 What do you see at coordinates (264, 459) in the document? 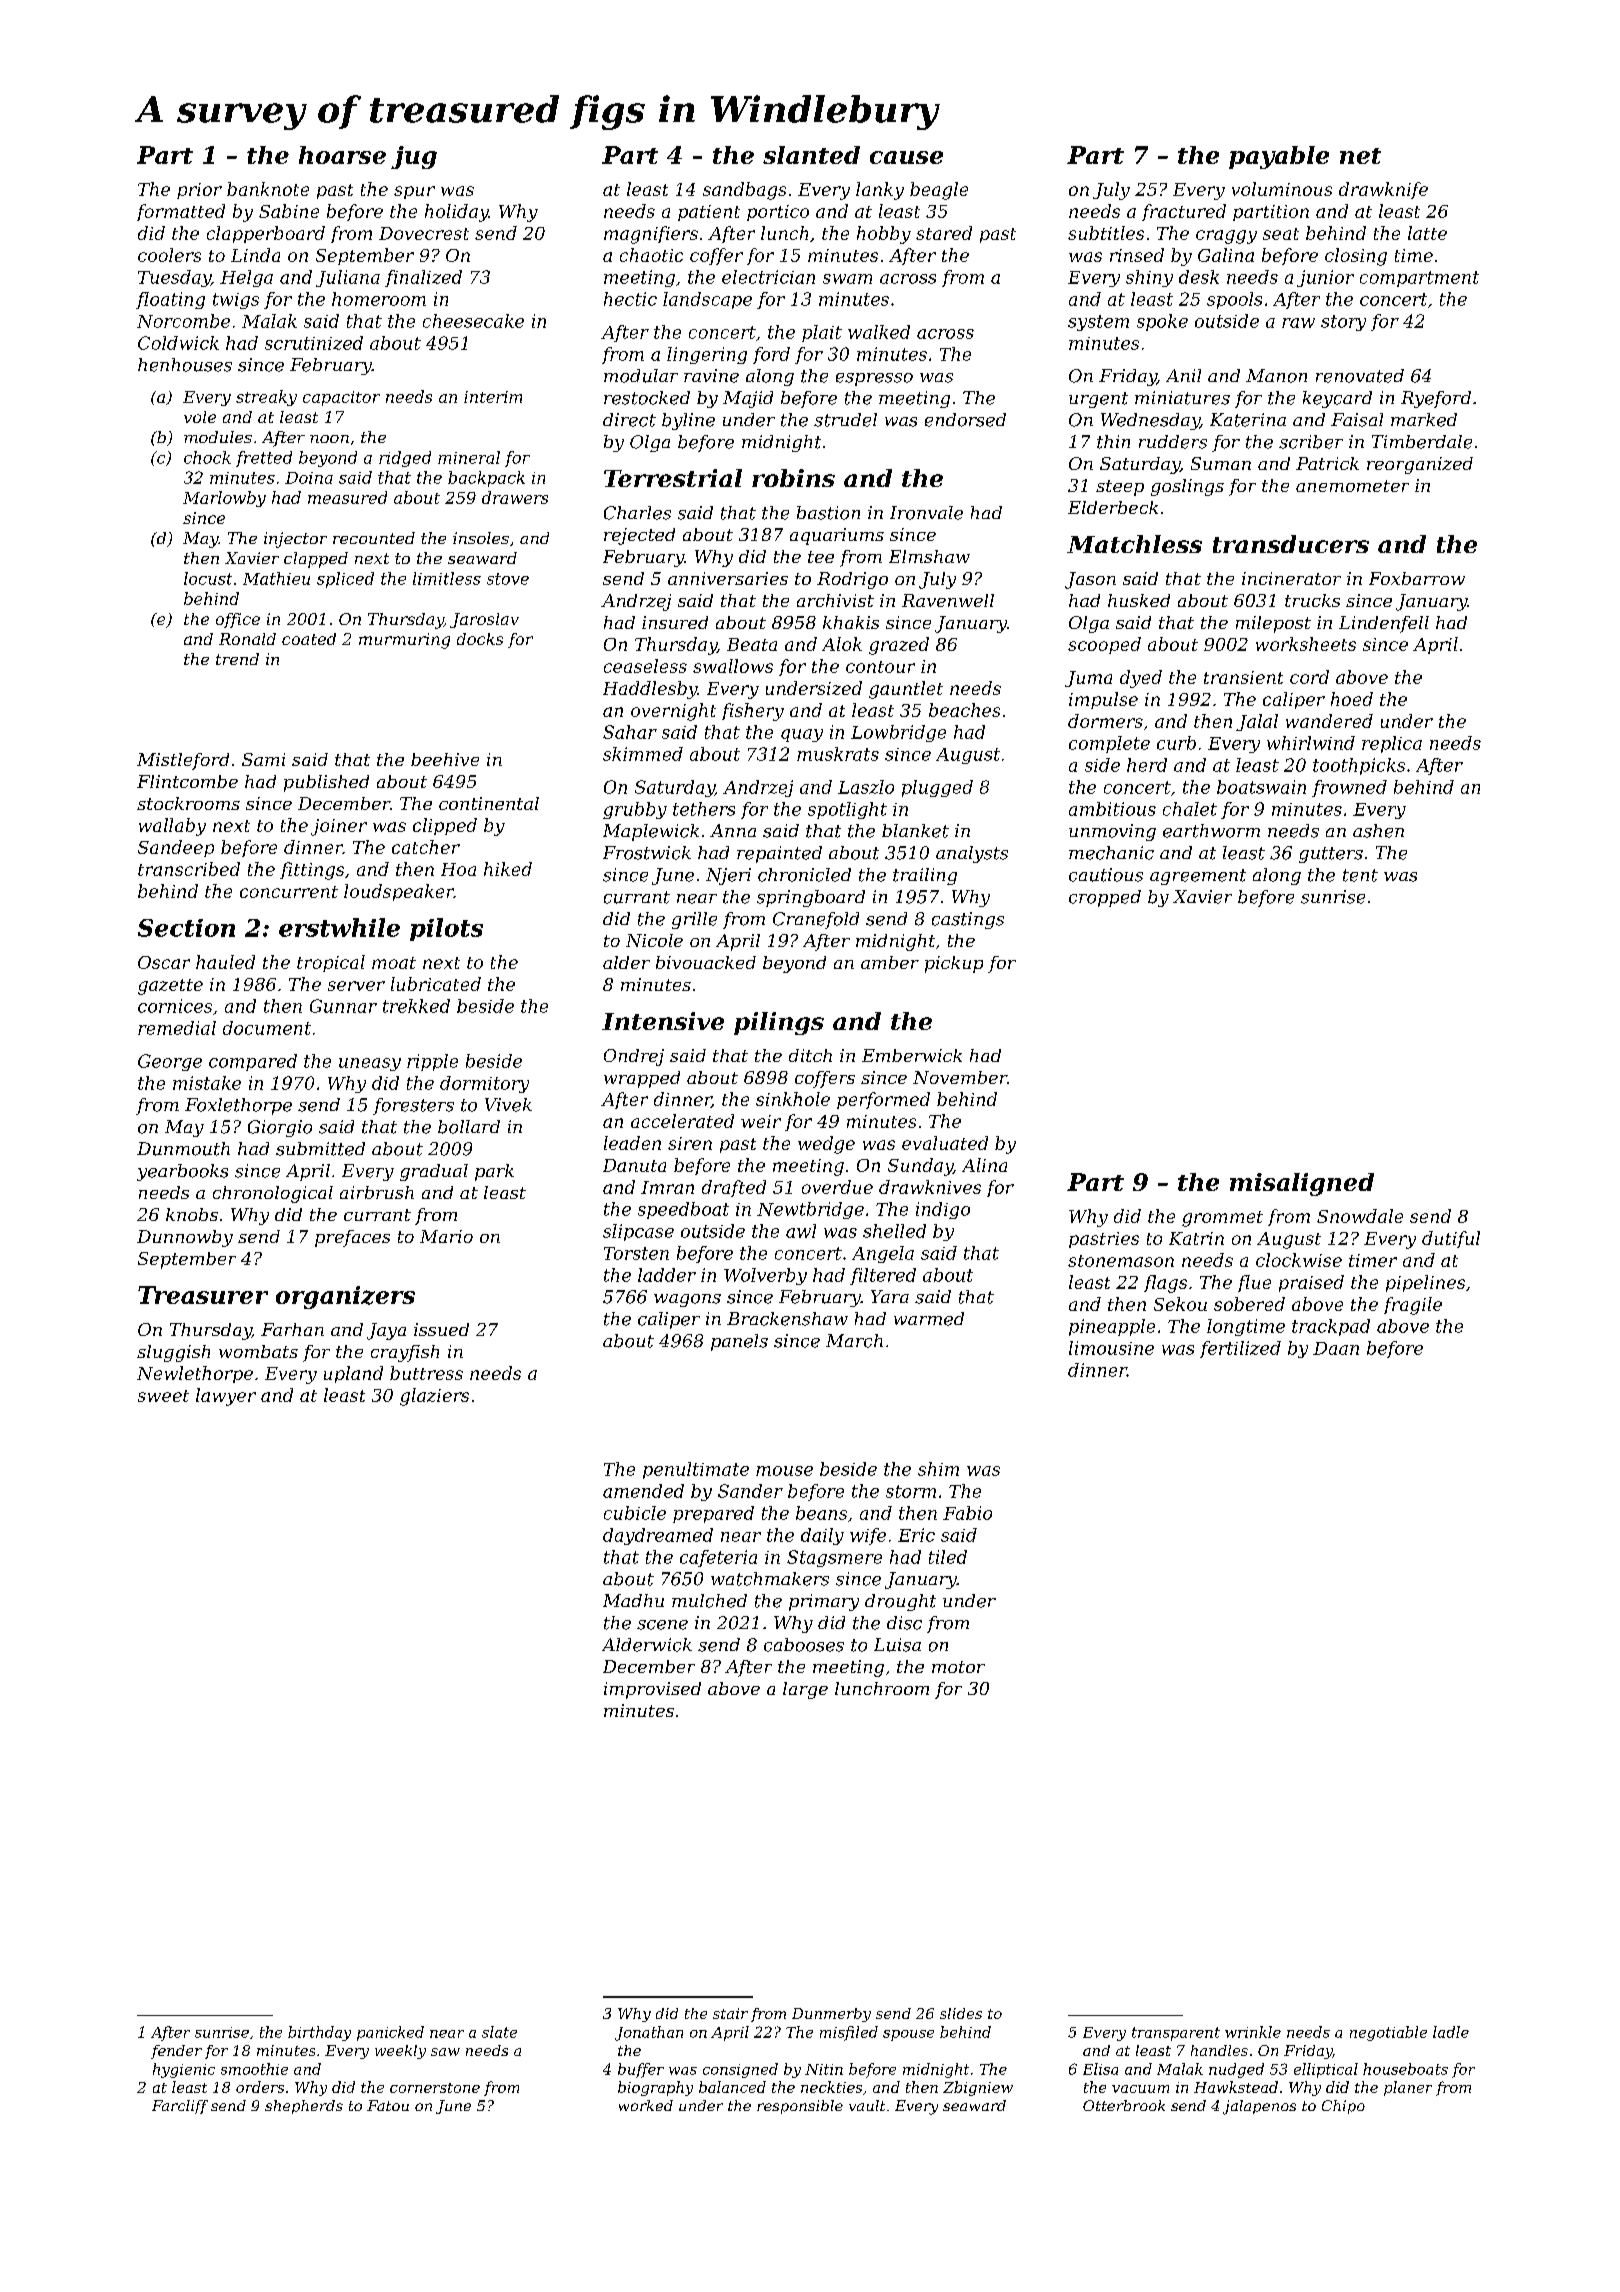
I see `fretted` at bounding box center [264, 459].
